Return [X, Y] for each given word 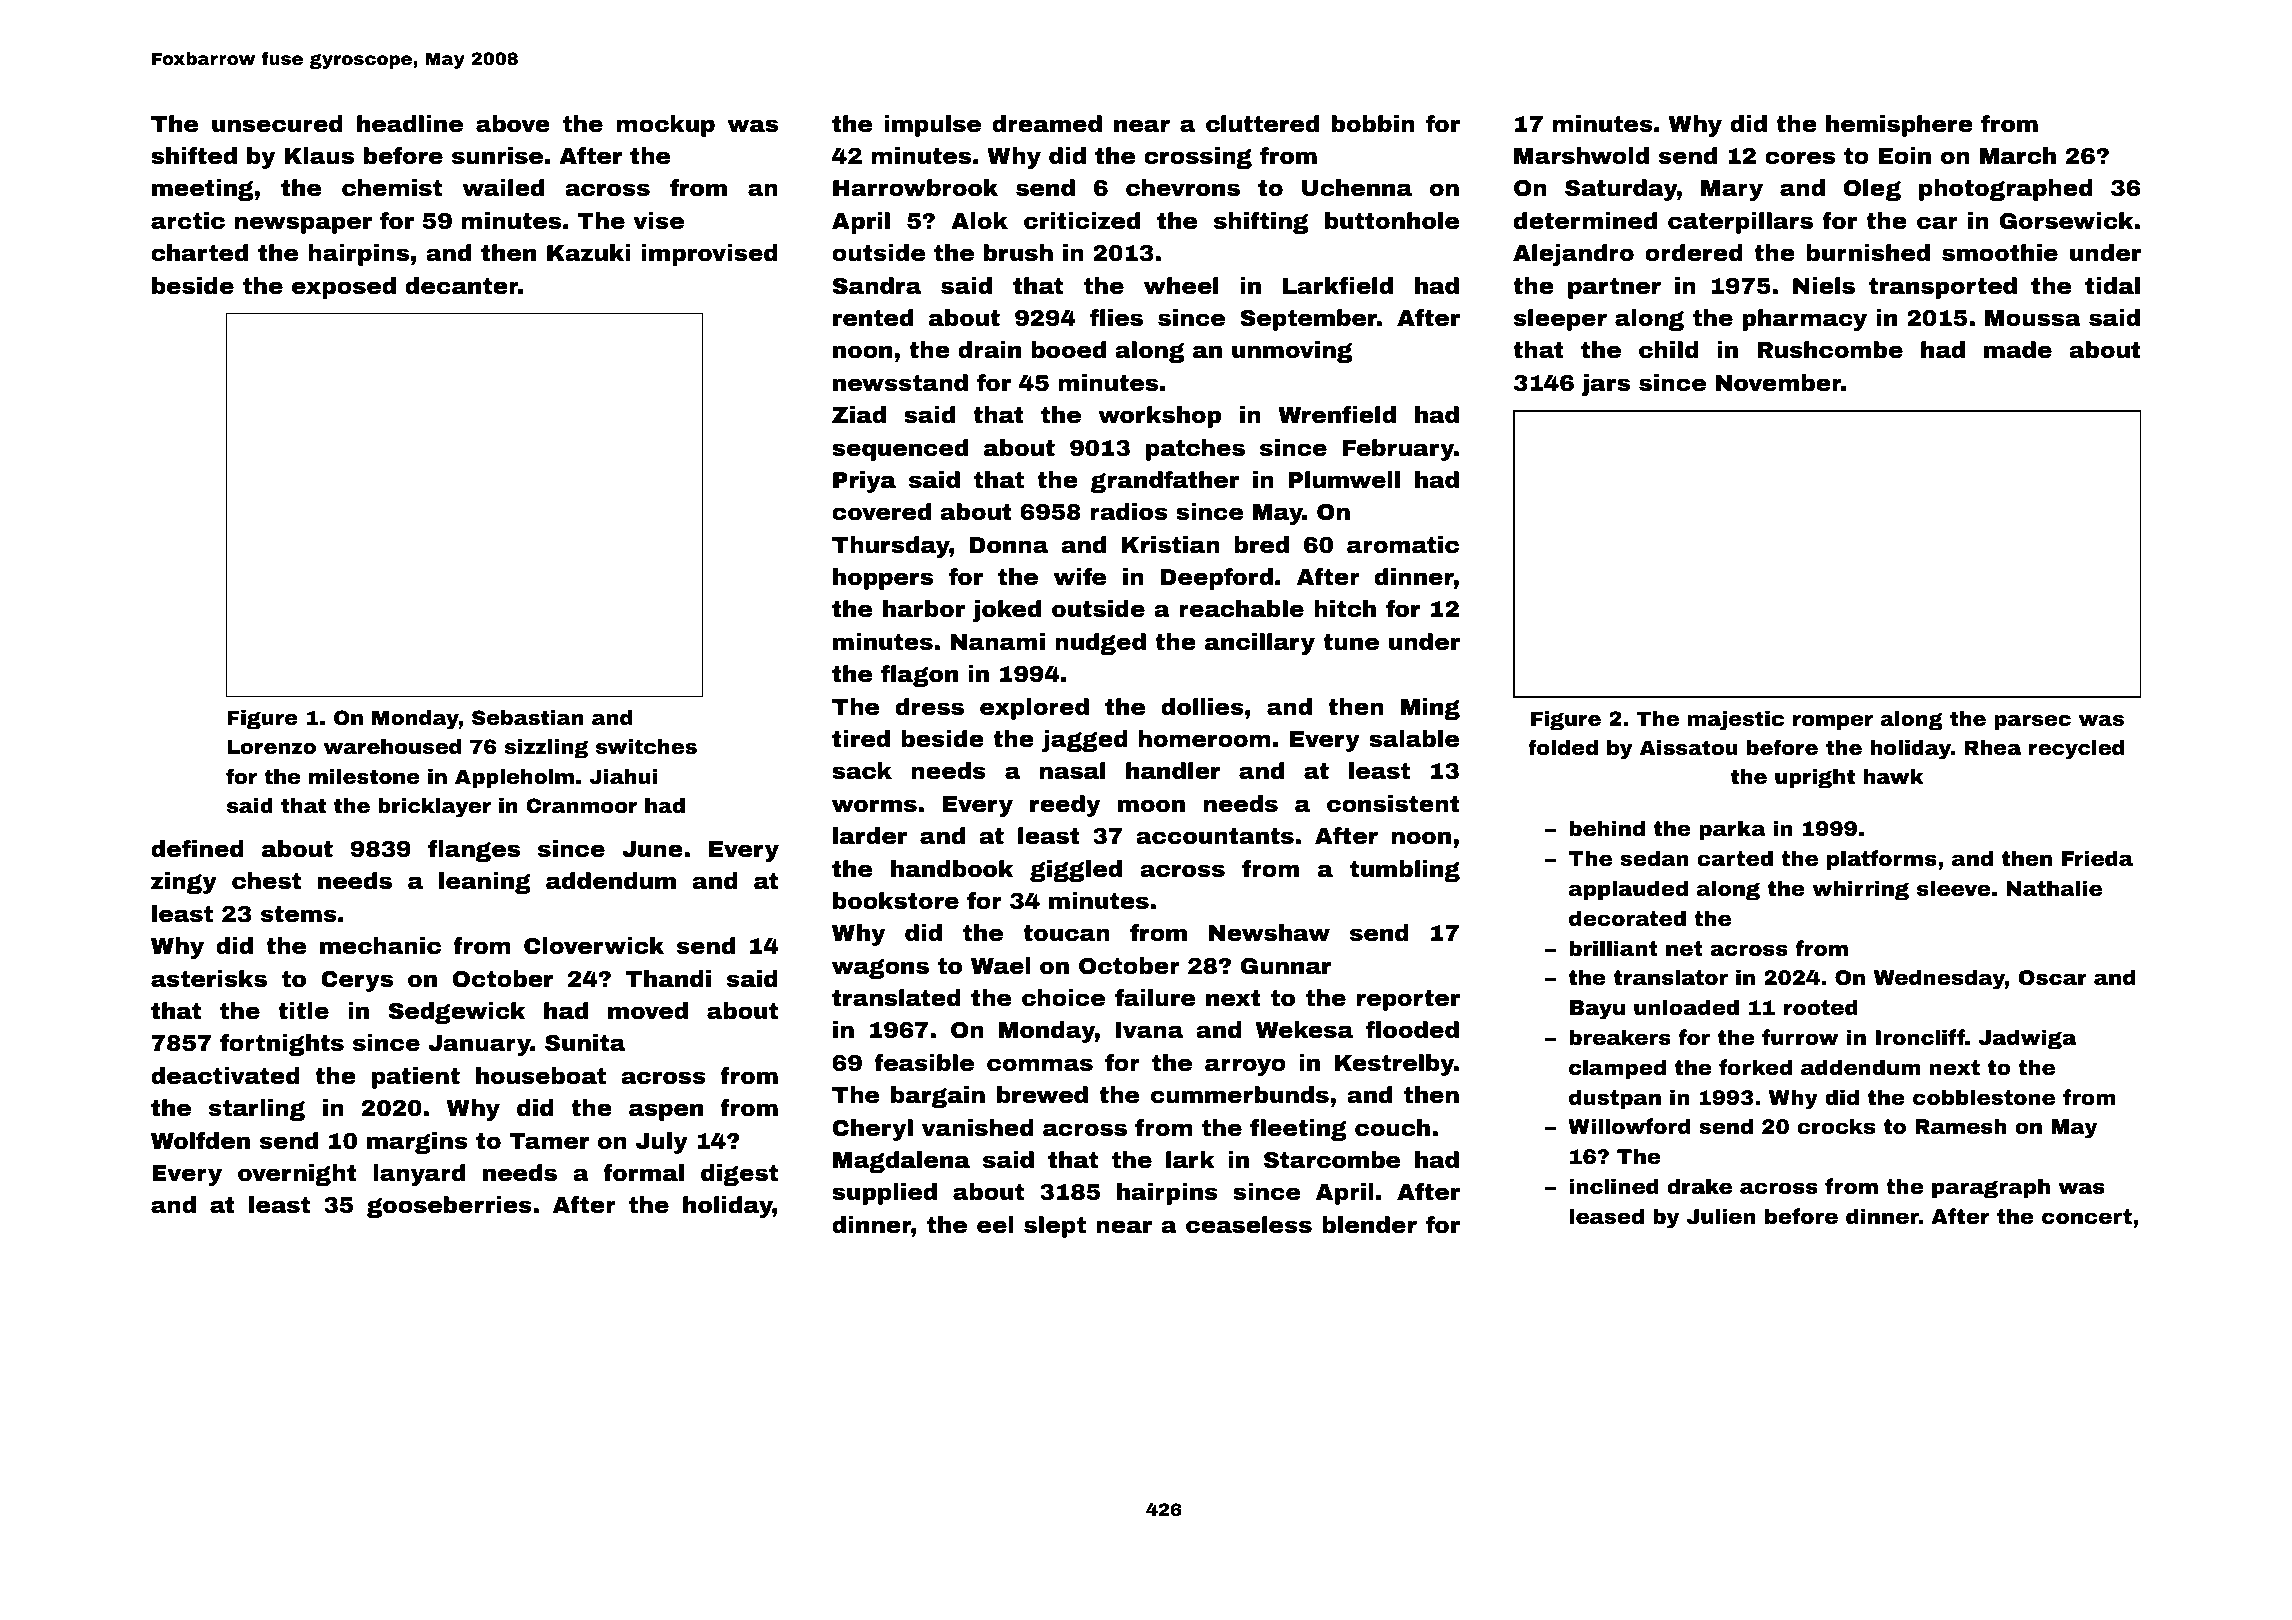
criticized [1082, 221]
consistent [1393, 804]
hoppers [883, 579]
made [2018, 350]
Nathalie [2054, 888]
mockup [666, 126]
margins [417, 1143]
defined [197, 849]
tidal [2112, 286]
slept [1055, 1227]
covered [881, 512]
